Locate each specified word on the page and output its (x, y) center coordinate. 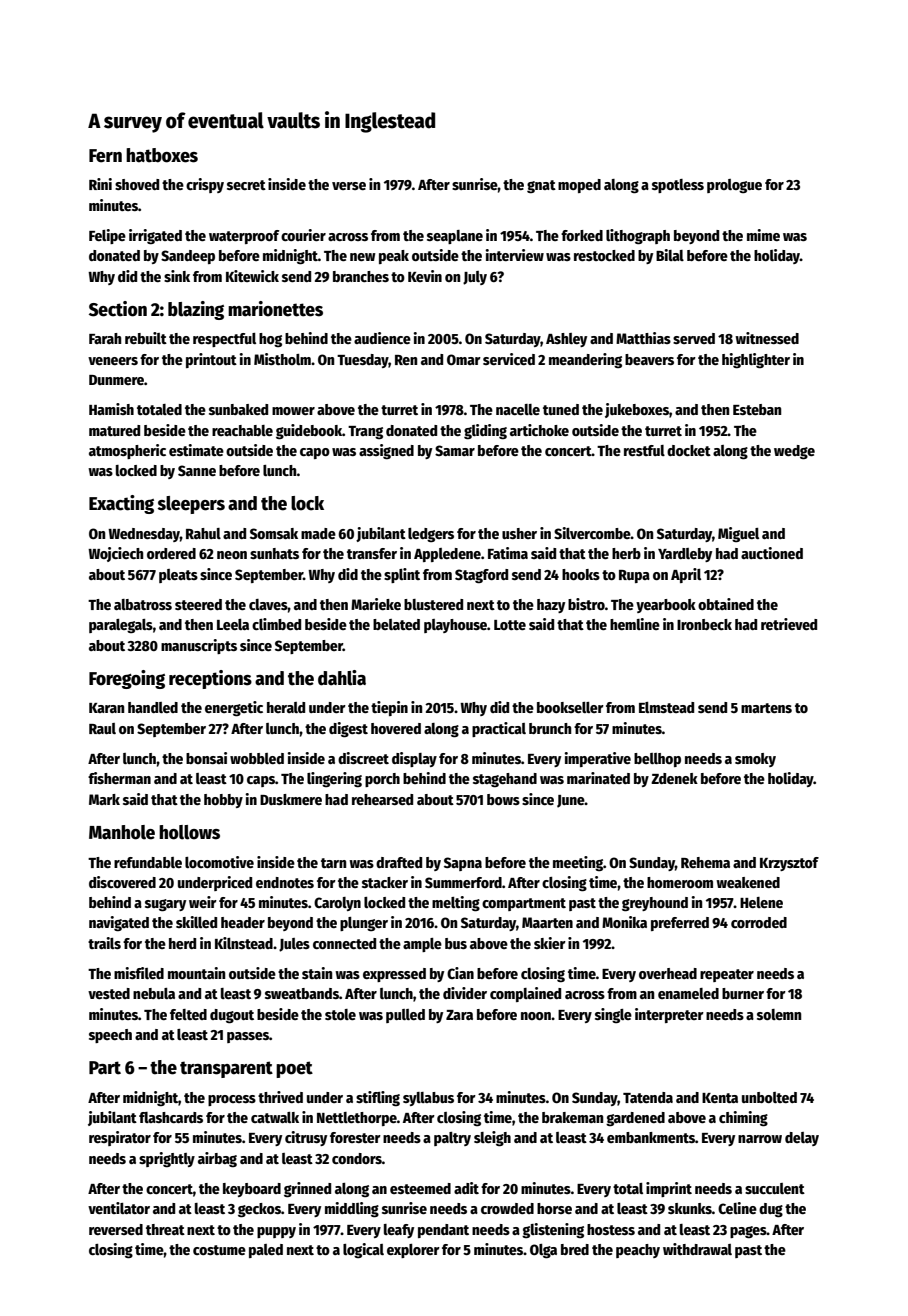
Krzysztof (789, 864)
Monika (624, 922)
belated (396, 624)
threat (165, 1229)
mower (293, 411)
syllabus (428, 1099)
